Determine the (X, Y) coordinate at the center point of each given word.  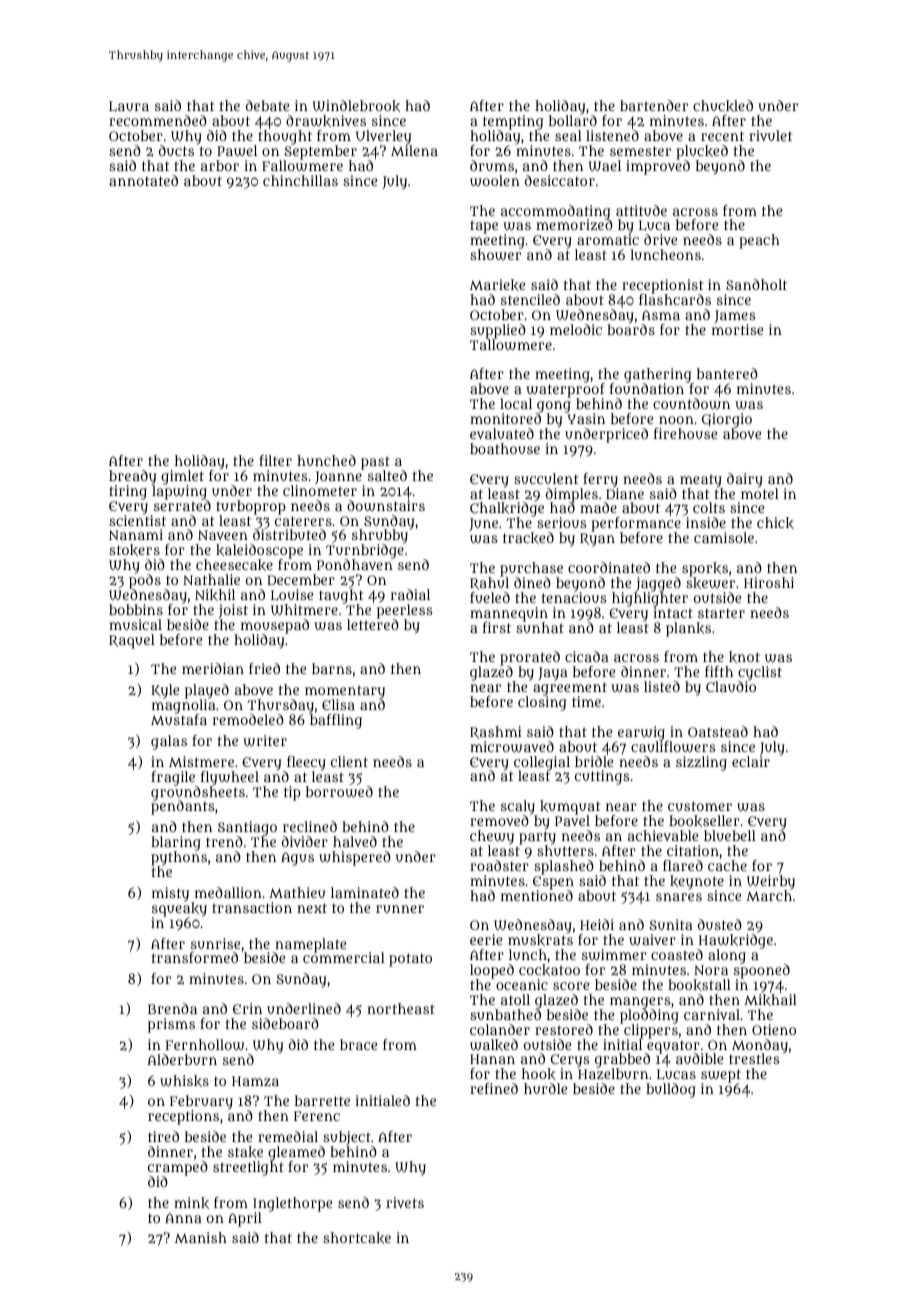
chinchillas (300, 180)
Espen (553, 883)
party (537, 838)
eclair (751, 761)
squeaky (179, 909)
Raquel (132, 641)
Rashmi (495, 732)
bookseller (704, 821)
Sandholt (756, 284)
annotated (143, 180)
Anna (183, 1218)
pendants (182, 808)
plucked (702, 152)
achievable (663, 835)
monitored (505, 418)
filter (275, 460)
